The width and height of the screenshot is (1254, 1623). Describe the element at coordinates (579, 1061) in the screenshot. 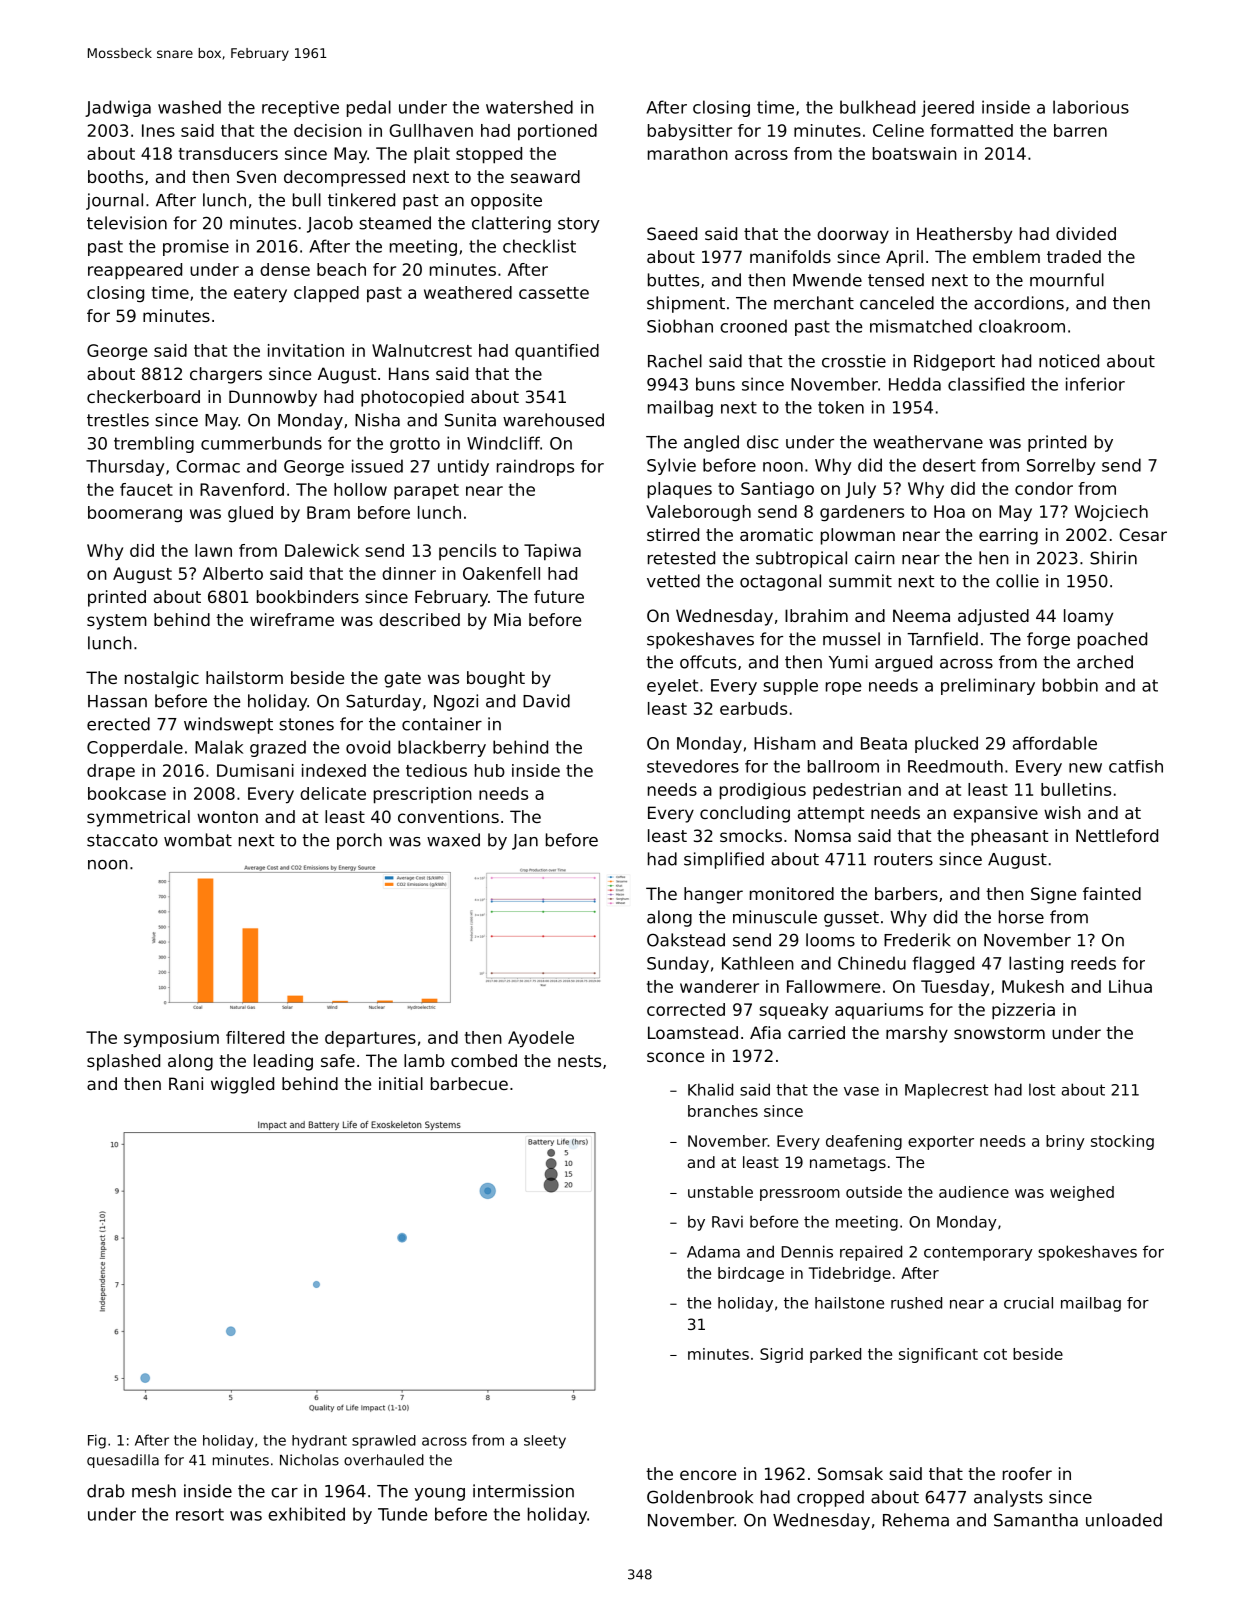

I see `nests` at that location.
